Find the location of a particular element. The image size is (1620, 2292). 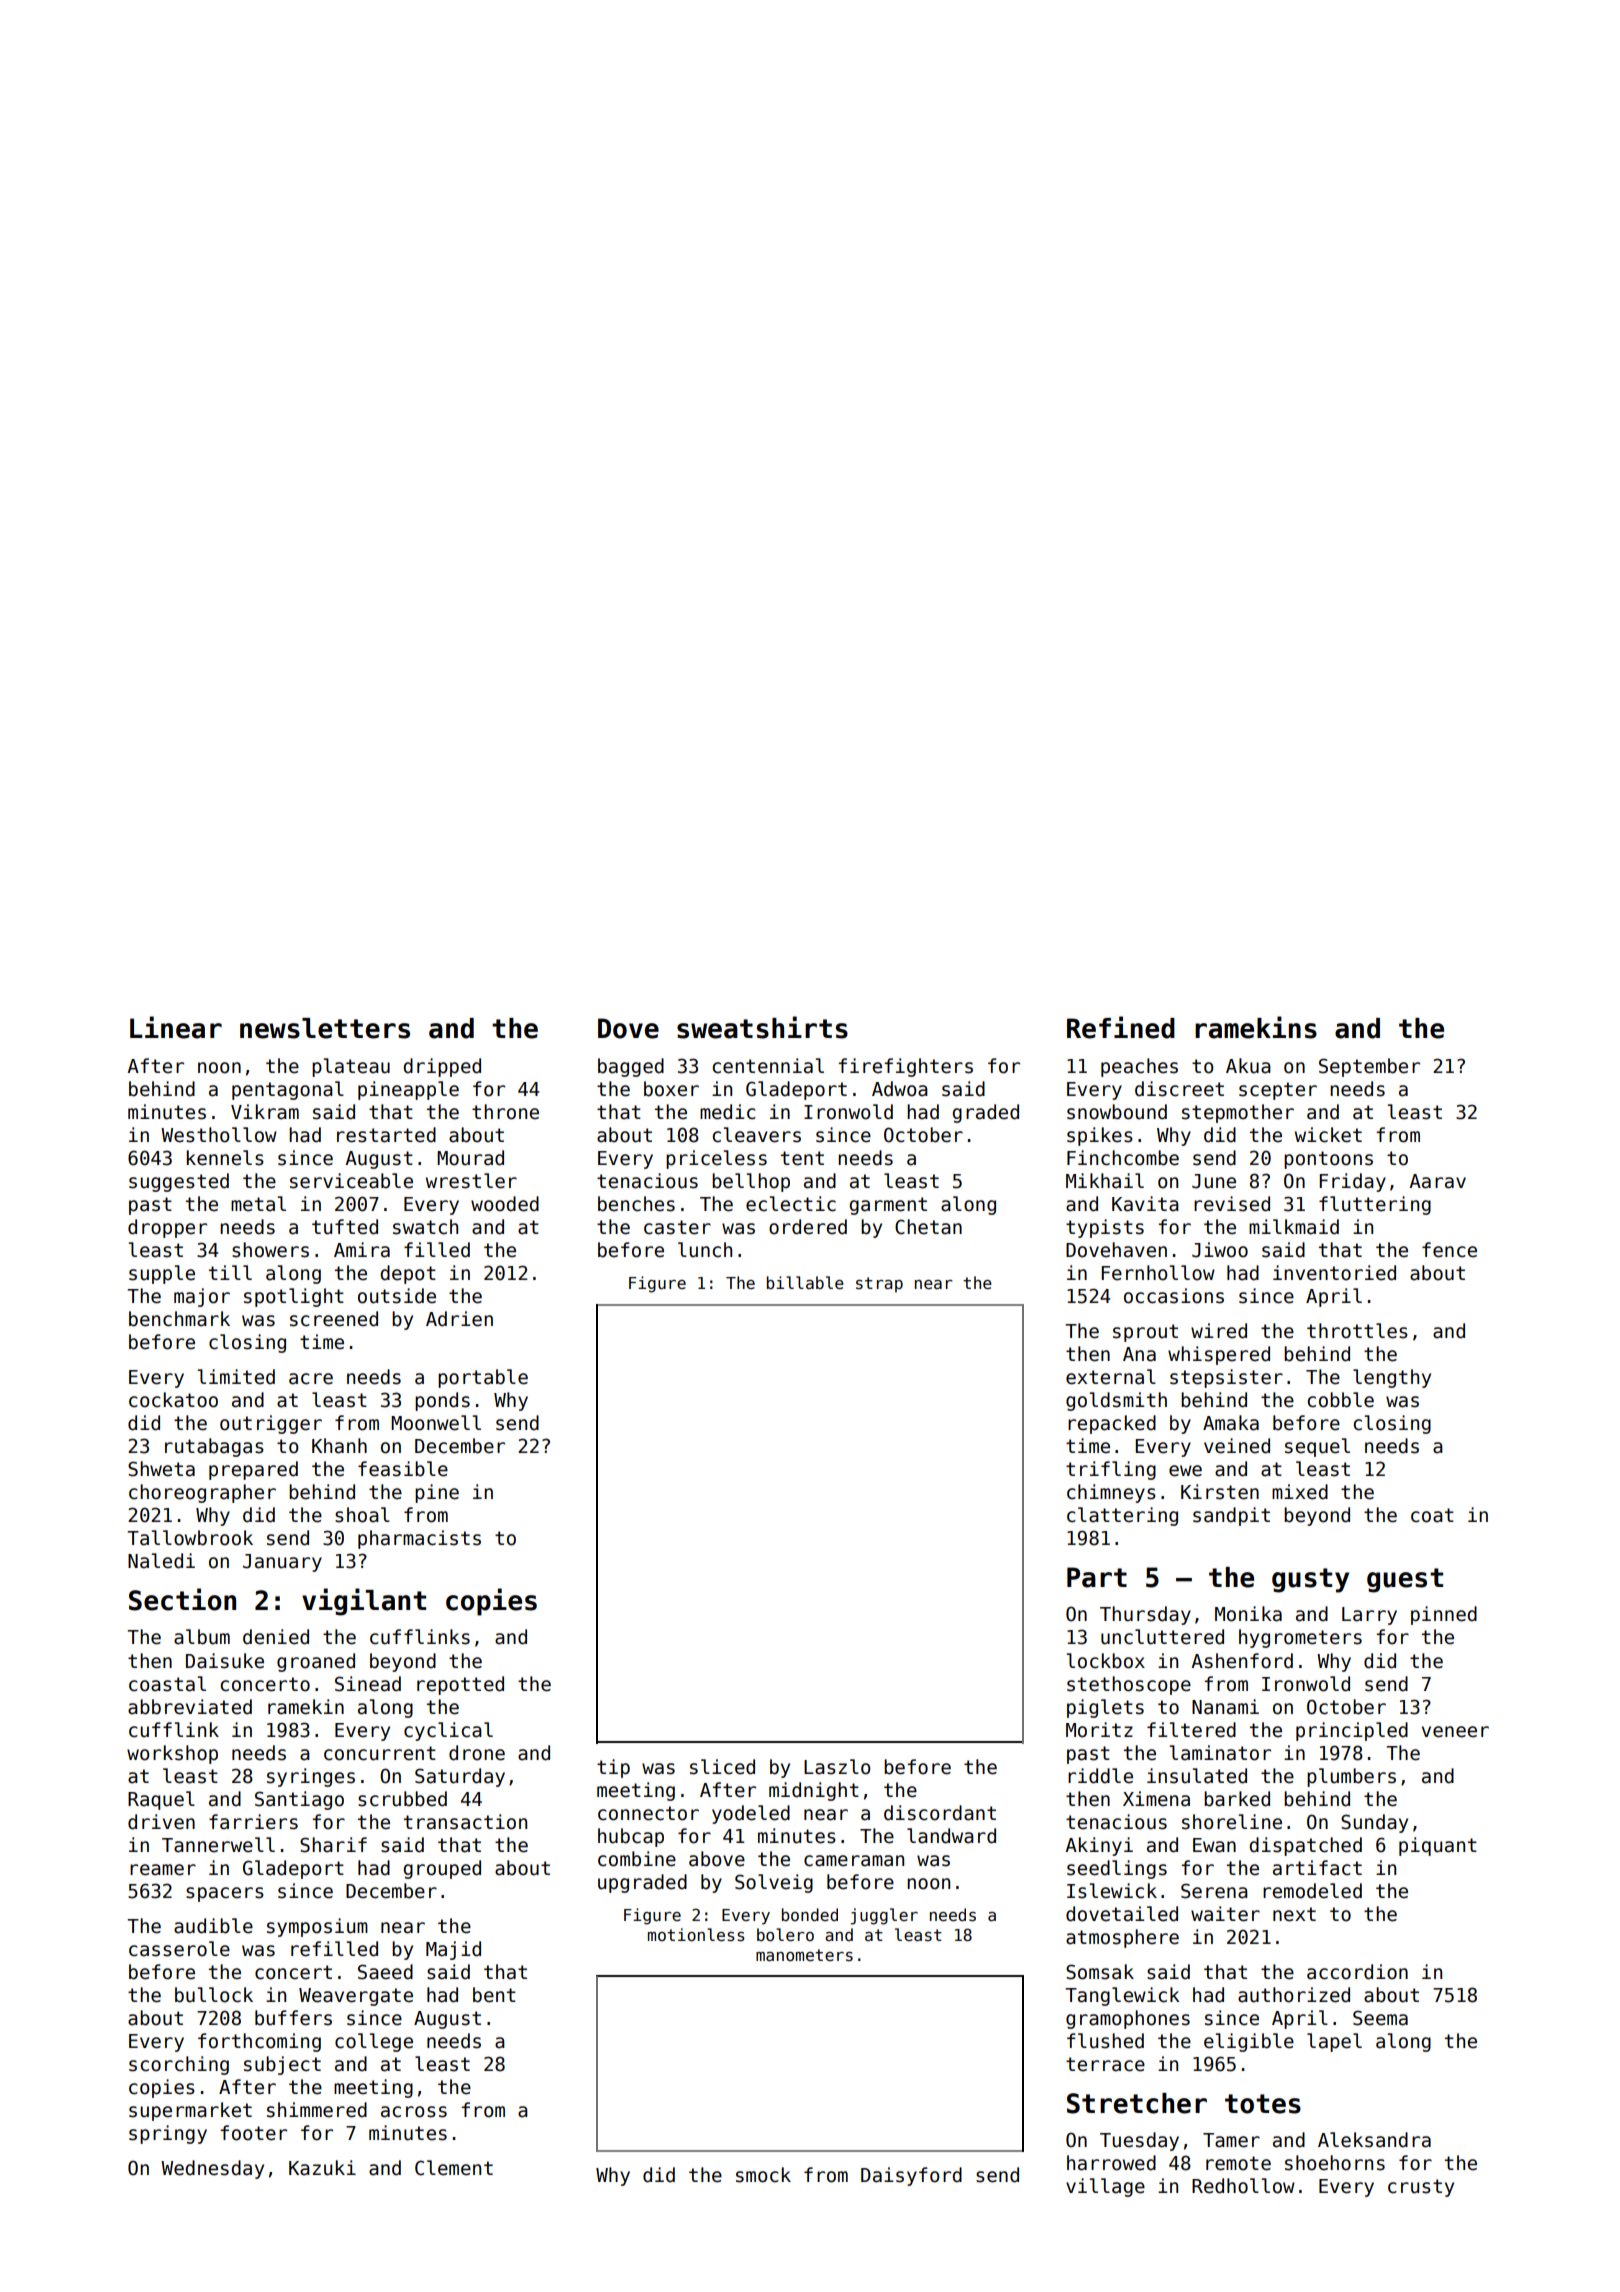

sandpit is located at coordinates (1231, 1516).
